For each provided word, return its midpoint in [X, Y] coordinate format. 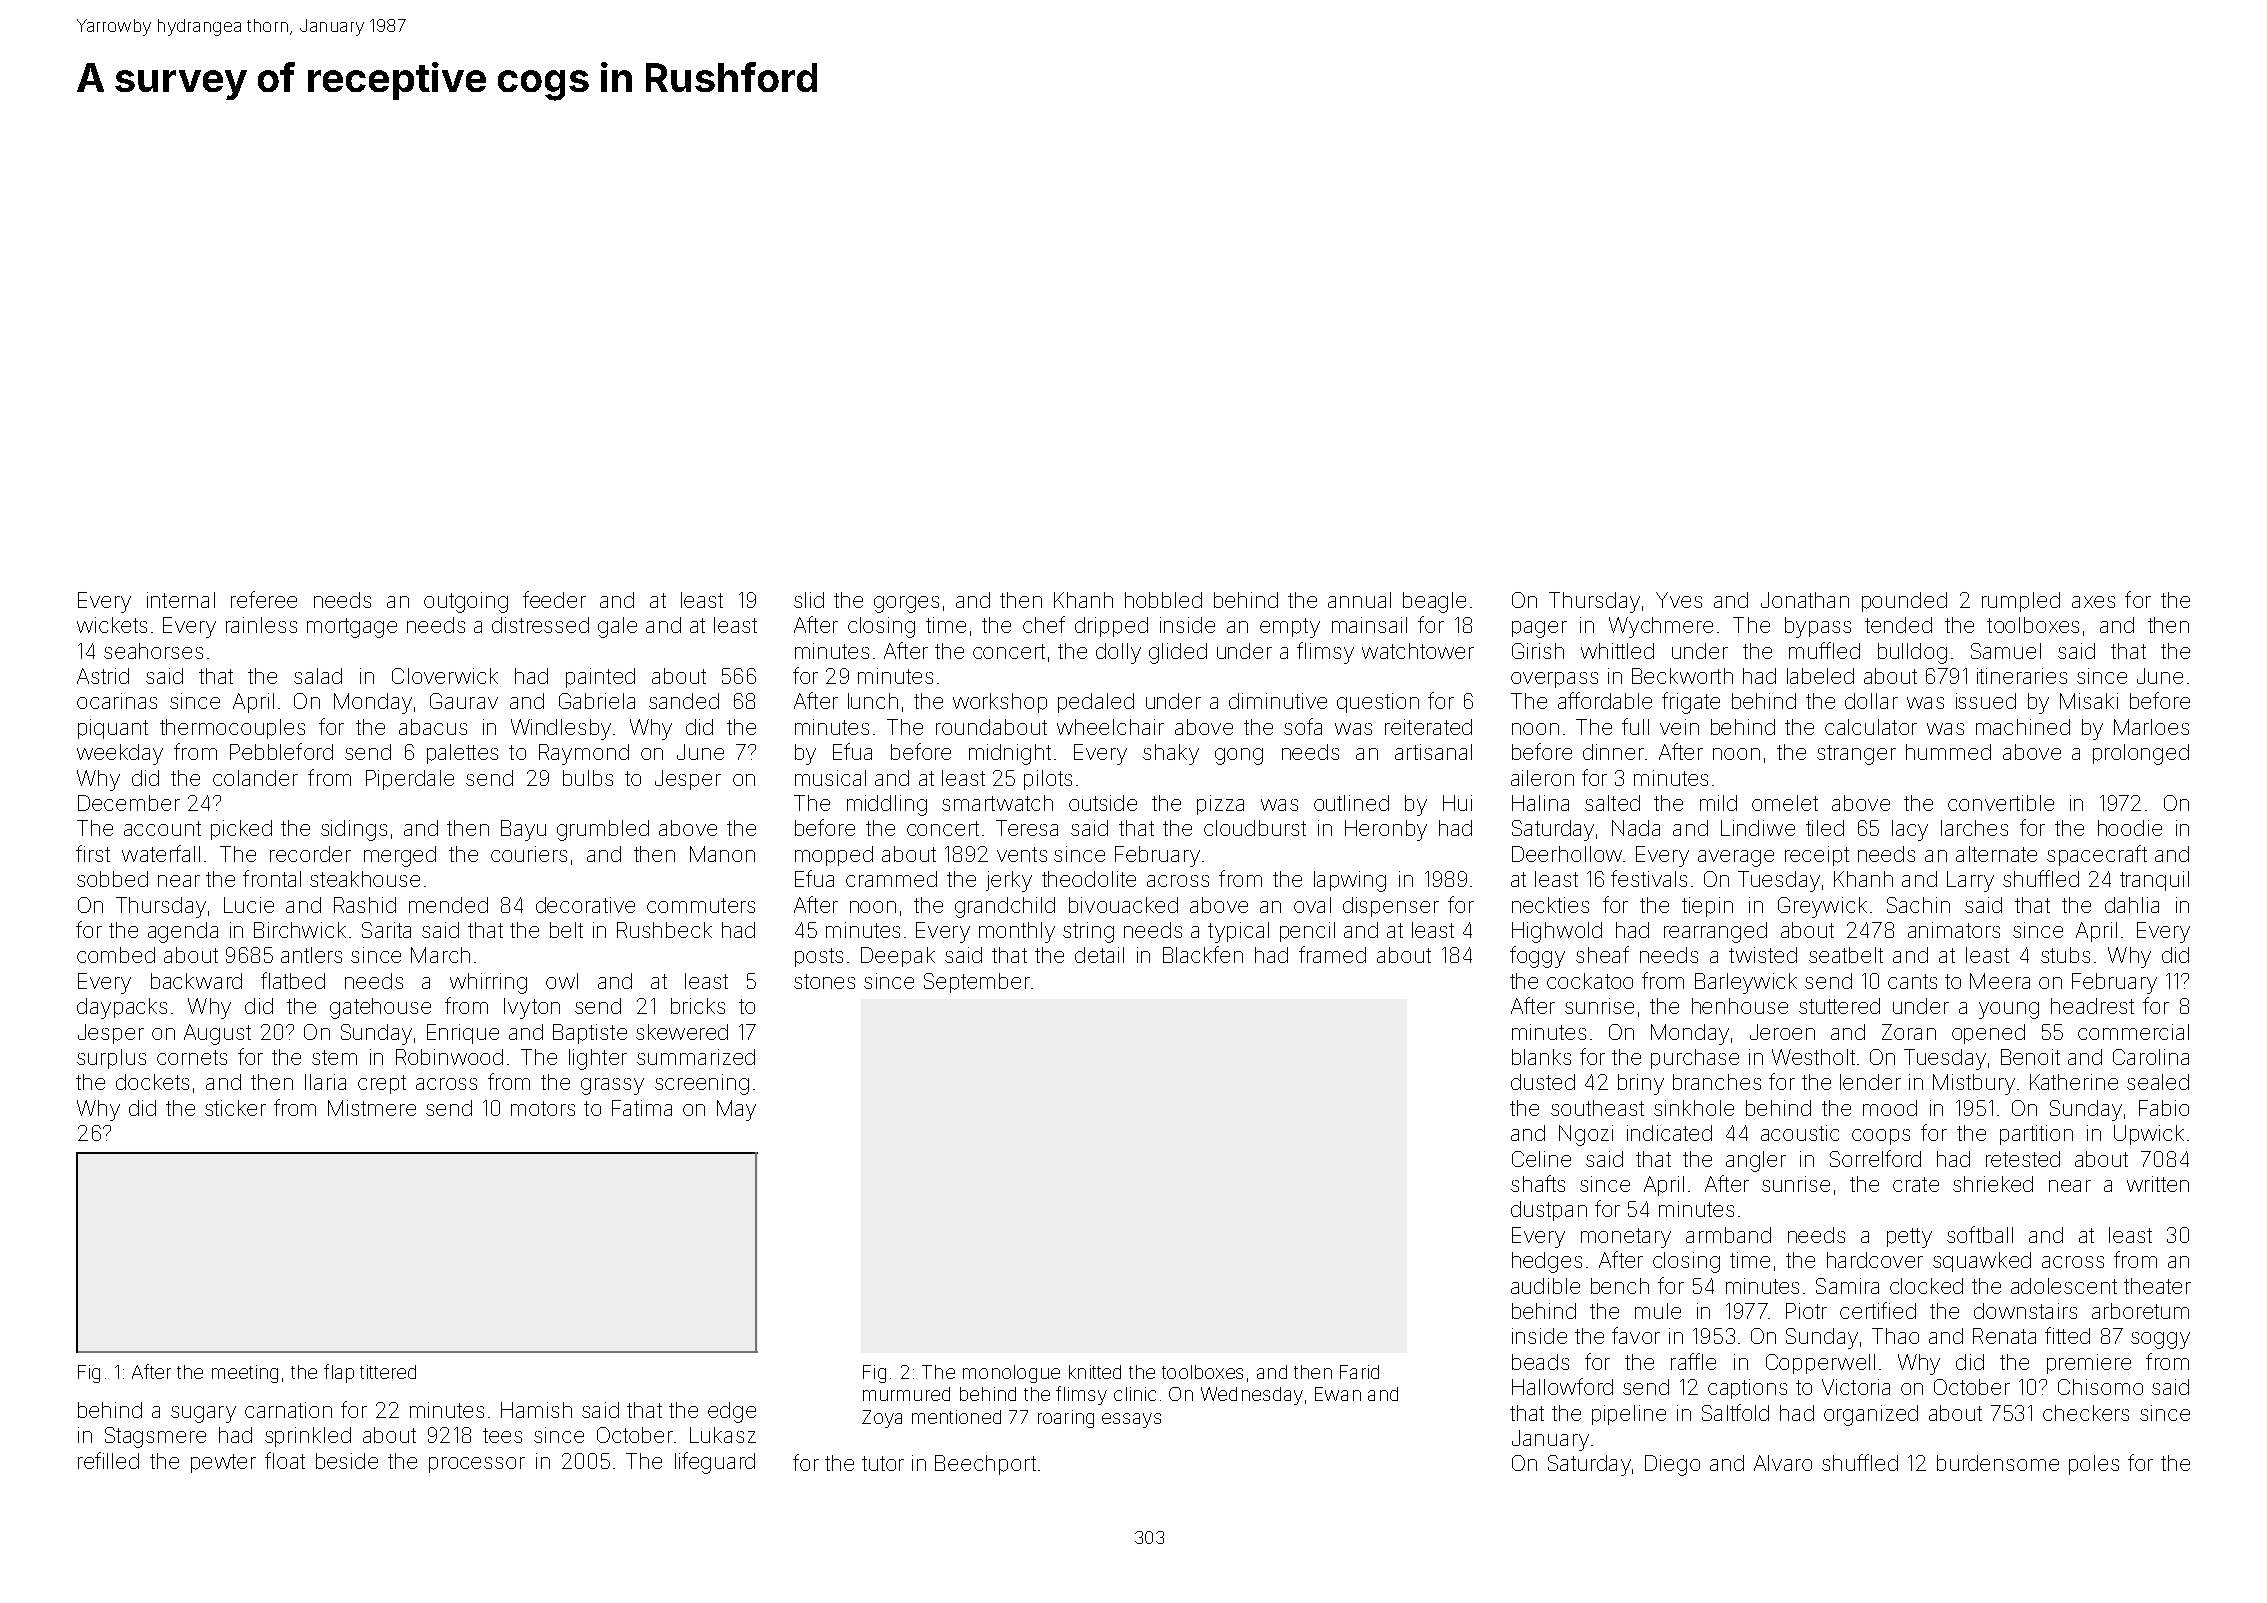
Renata [2004, 1336]
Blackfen [1203, 954]
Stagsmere [155, 1437]
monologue [1011, 1374]
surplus [111, 1059]
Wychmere [1661, 627]
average [1736, 858]
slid [809, 600]
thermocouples [232, 729]
